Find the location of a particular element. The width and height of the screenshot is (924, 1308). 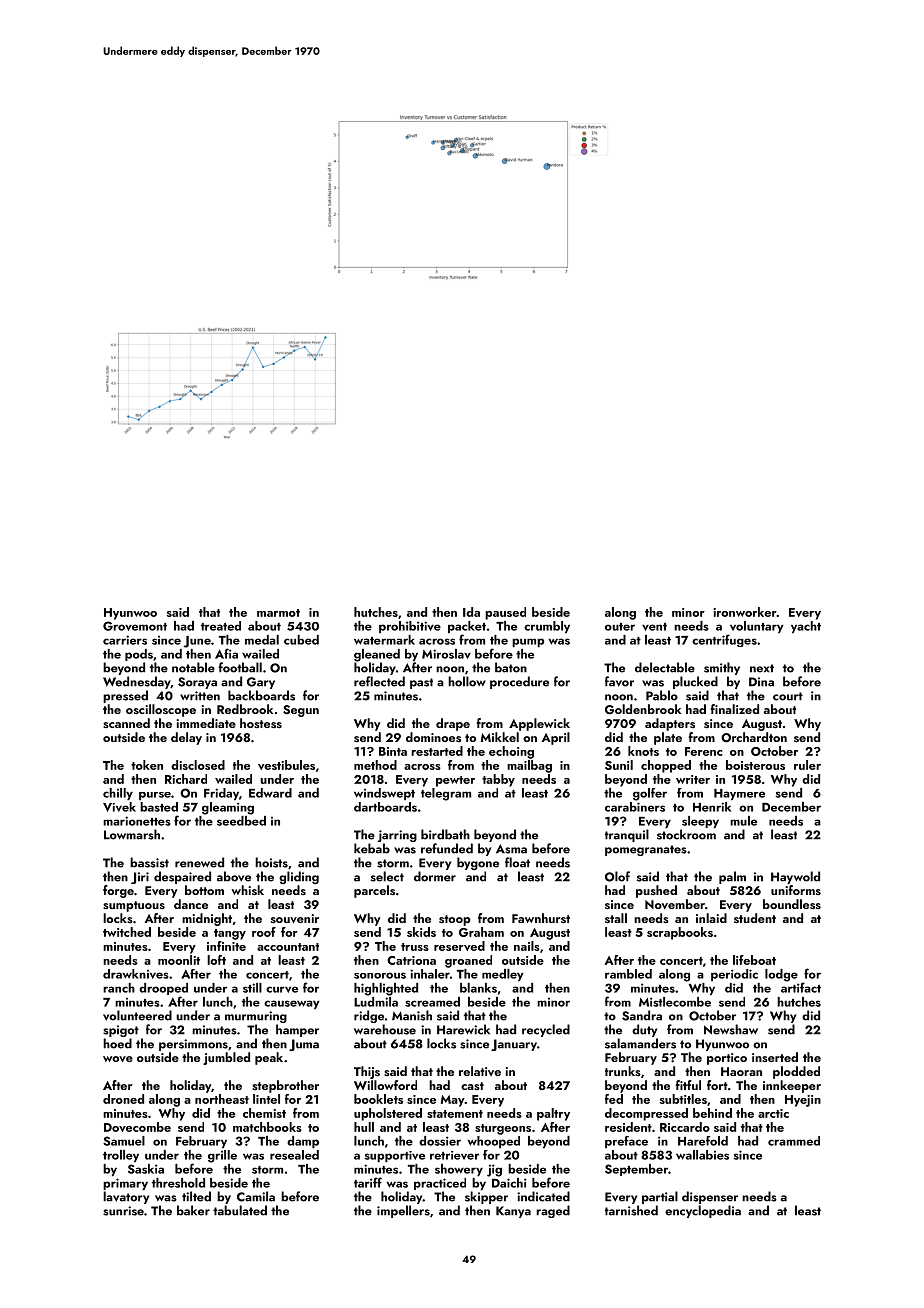

Kanya is located at coordinates (513, 1212).
